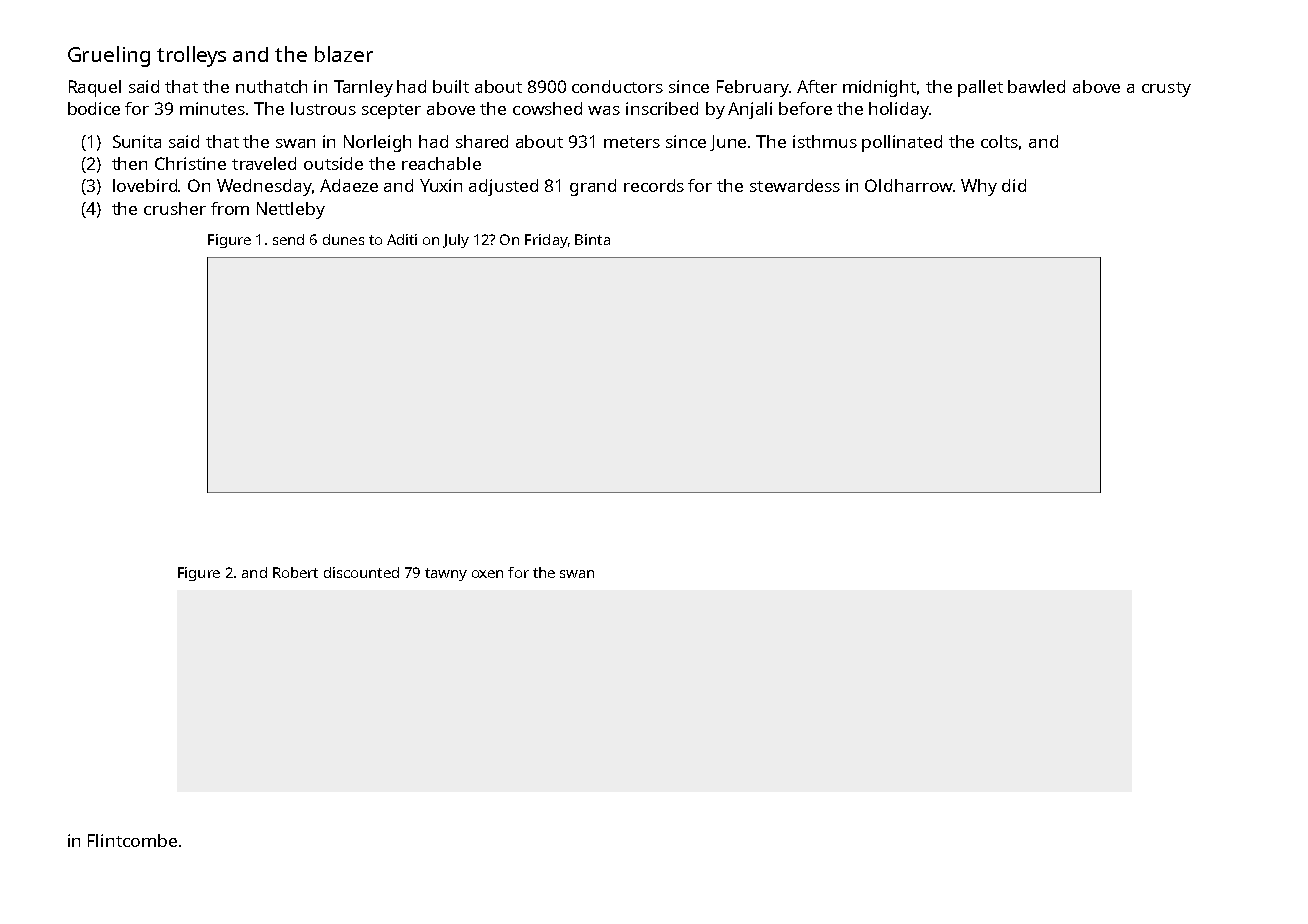 The height and width of the screenshot is (924, 1308). Describe the element at coordinates (817, 86) in the screenshot. I see `After` at that location.
